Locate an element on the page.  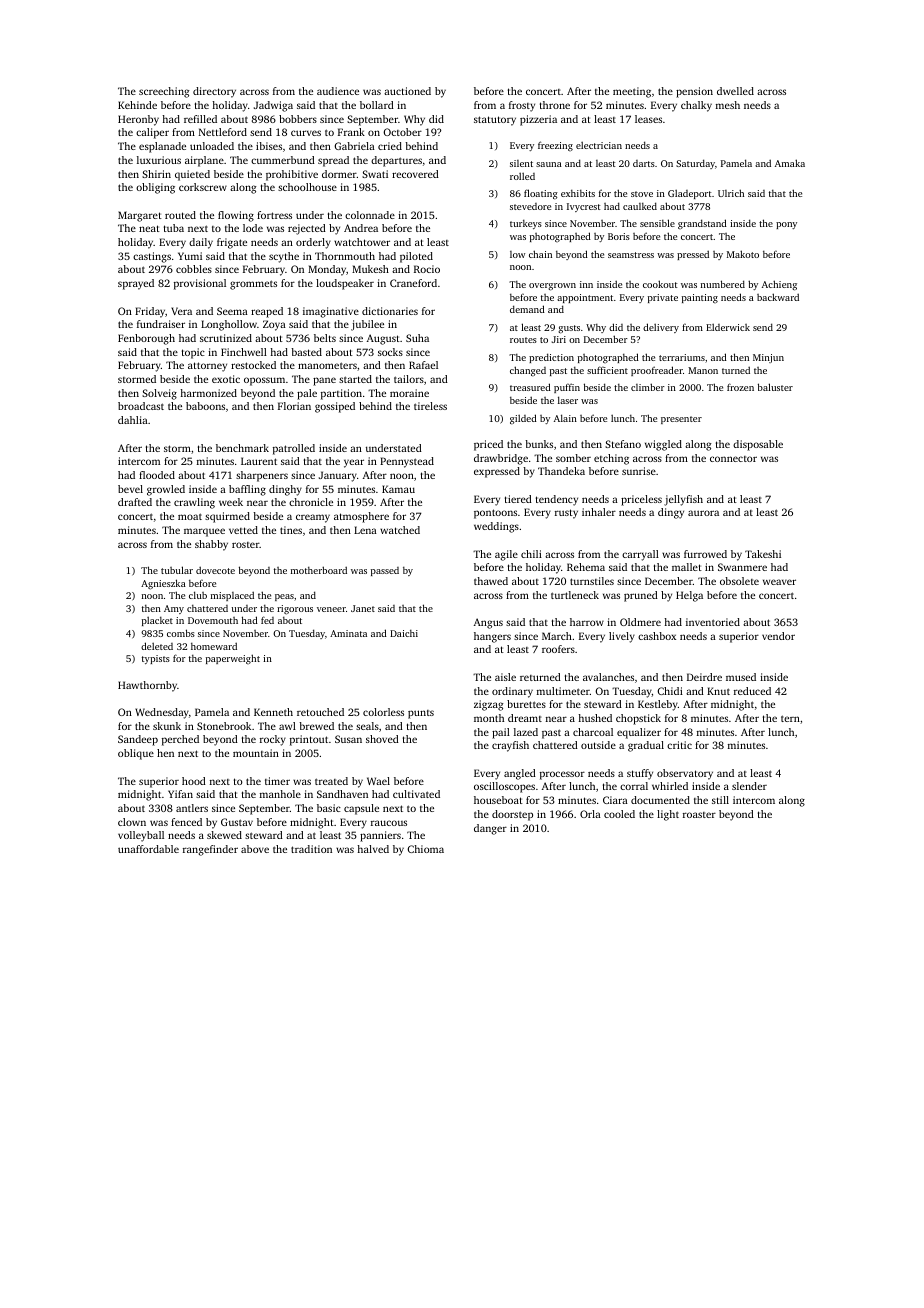
Daichi is located at coordinates (404, 633).
